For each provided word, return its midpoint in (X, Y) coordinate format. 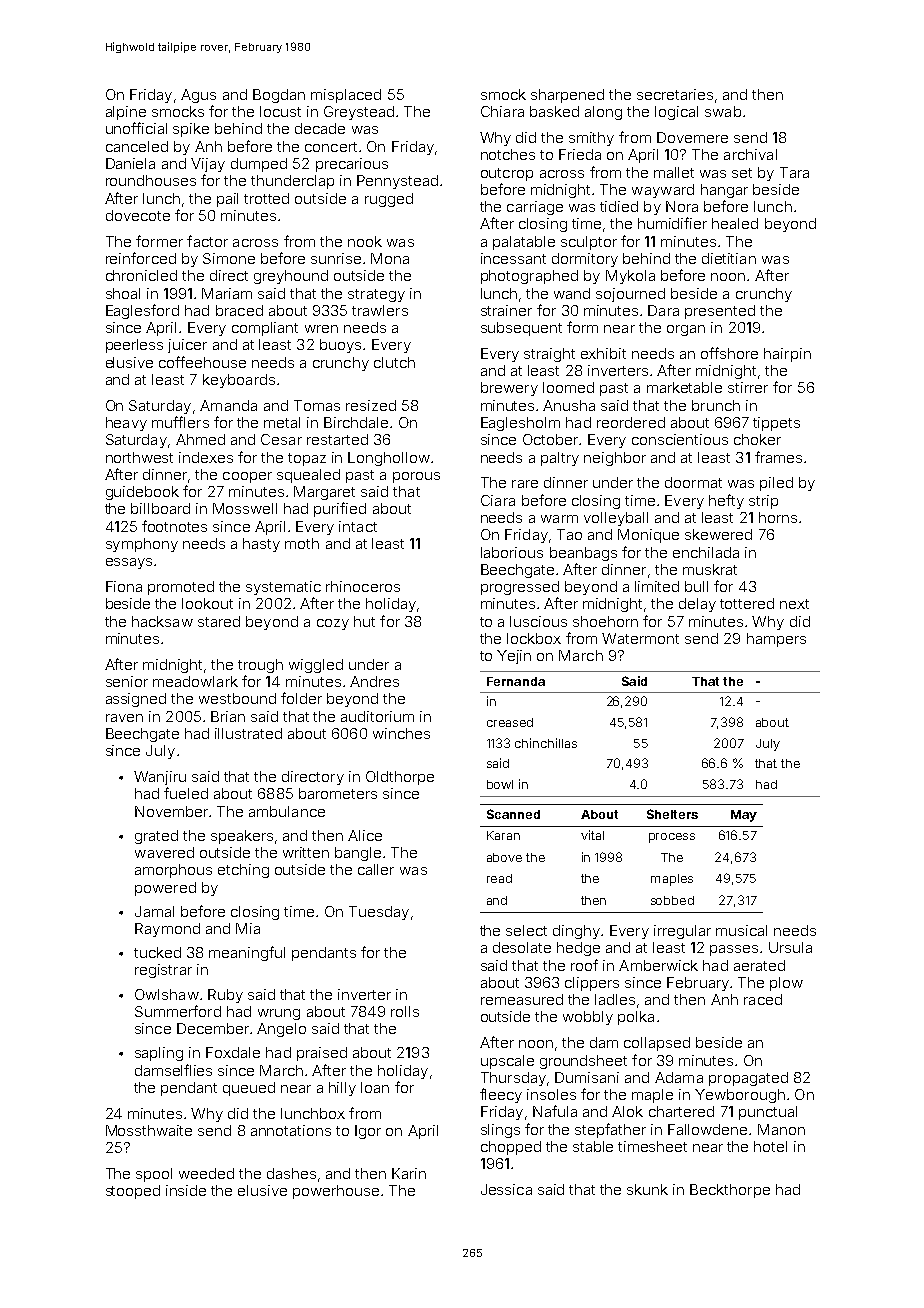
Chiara (502, 111)
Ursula (790, 947)
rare (525, 484)
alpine (126, 113)
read (499, 878)
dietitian (729, 258)
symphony (142, 545)
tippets (776, 424)
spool (154, 1175)
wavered (164, 852)
